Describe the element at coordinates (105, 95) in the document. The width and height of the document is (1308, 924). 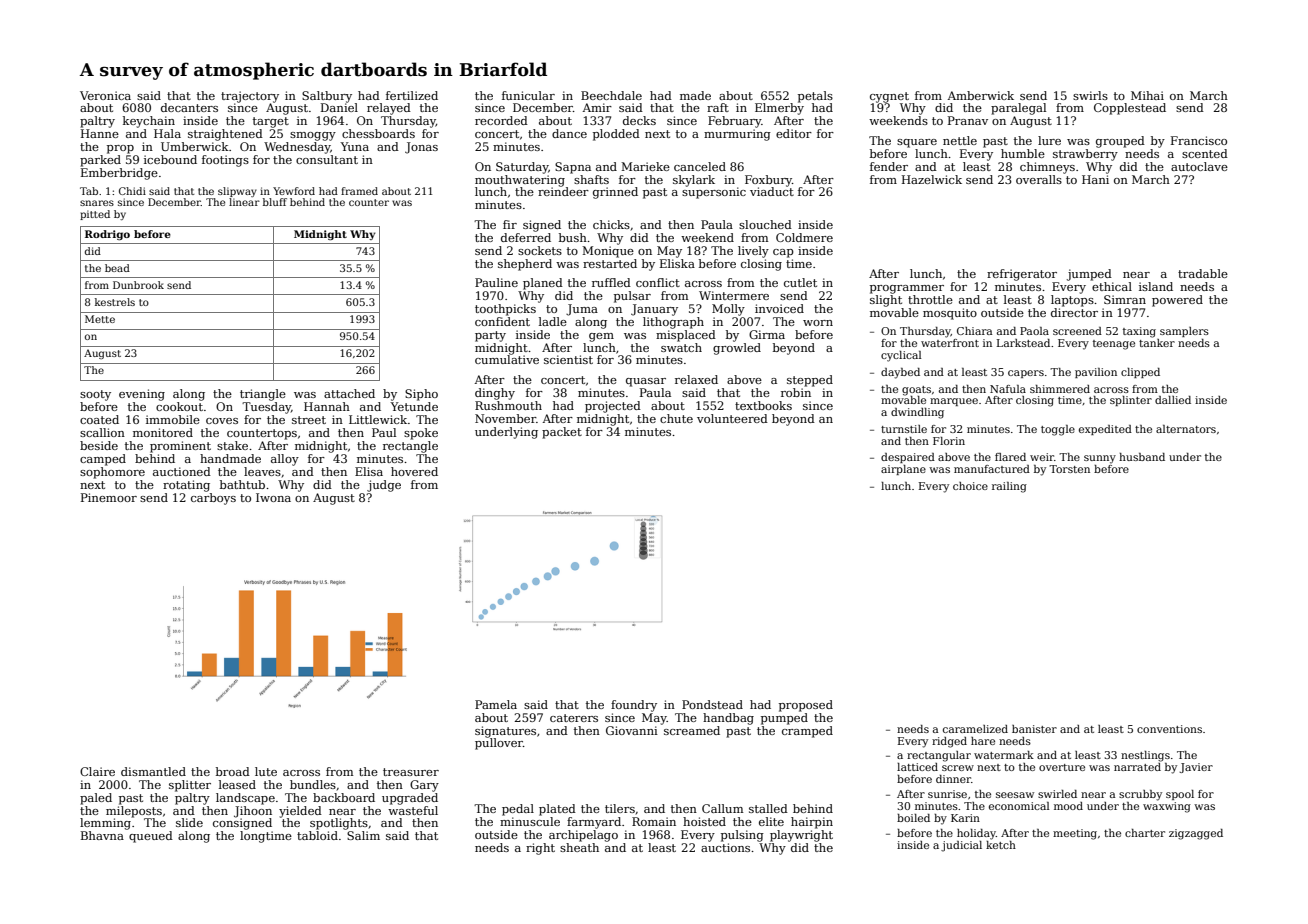
I see `Veronica` at that location.
